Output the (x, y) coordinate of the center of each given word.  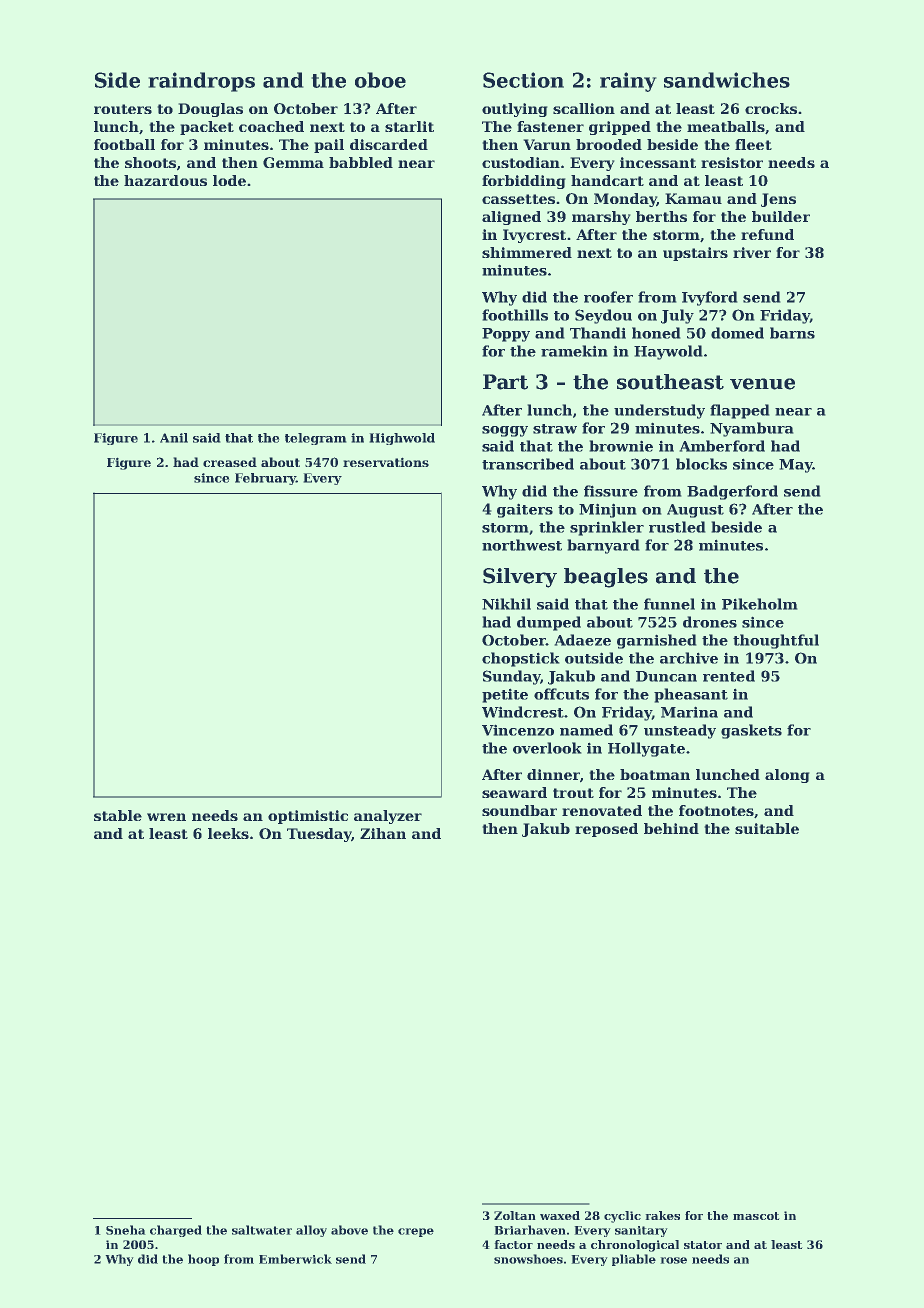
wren (166, 817)
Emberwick (295, 1259)
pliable (634, 1260)
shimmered (527, 252)
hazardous (165, 180)
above (349, 1230)
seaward (514, 792)
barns (792, 333)
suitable (767, 828)
